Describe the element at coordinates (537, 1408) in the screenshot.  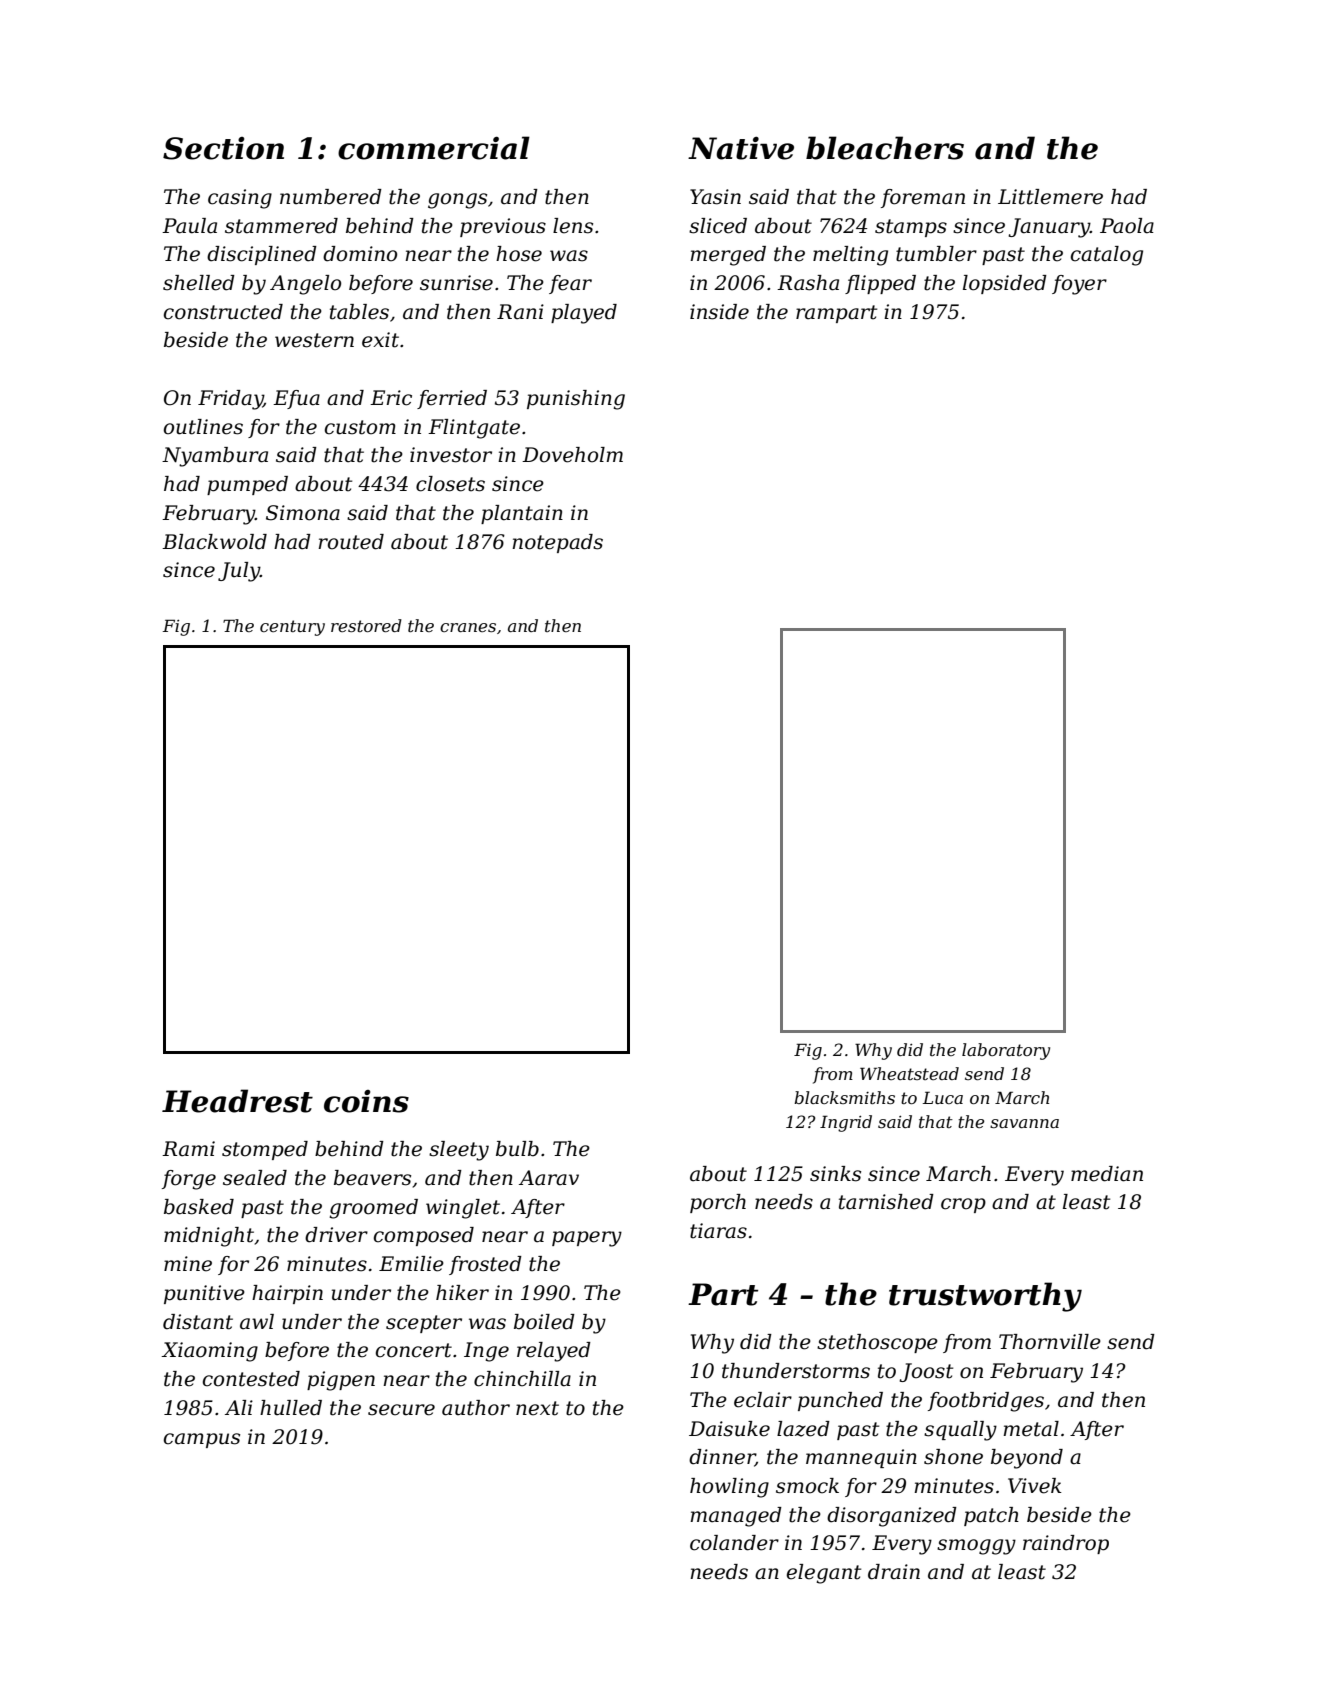
I see `next` at that location.
